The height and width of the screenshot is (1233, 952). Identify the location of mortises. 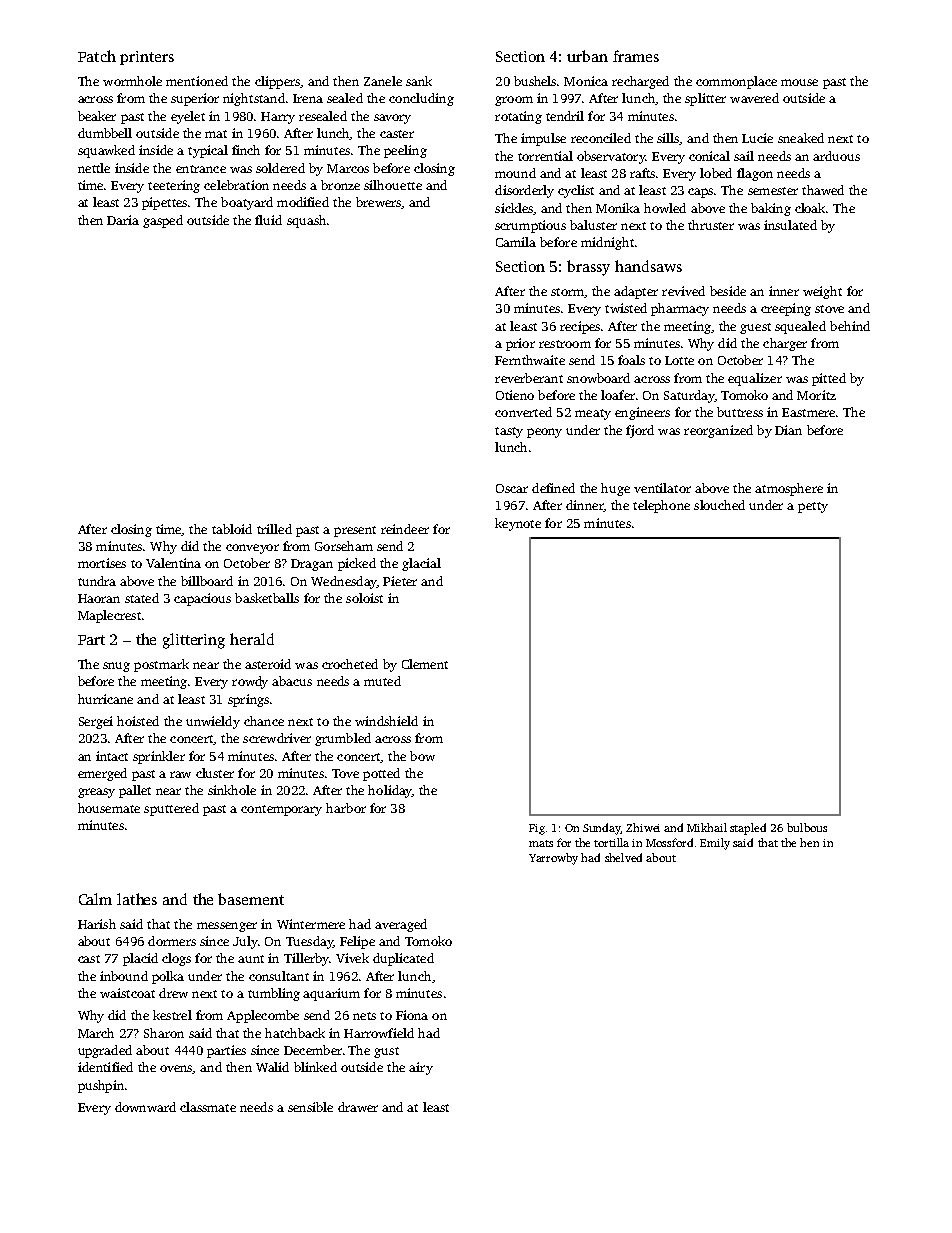
(102, 563).
